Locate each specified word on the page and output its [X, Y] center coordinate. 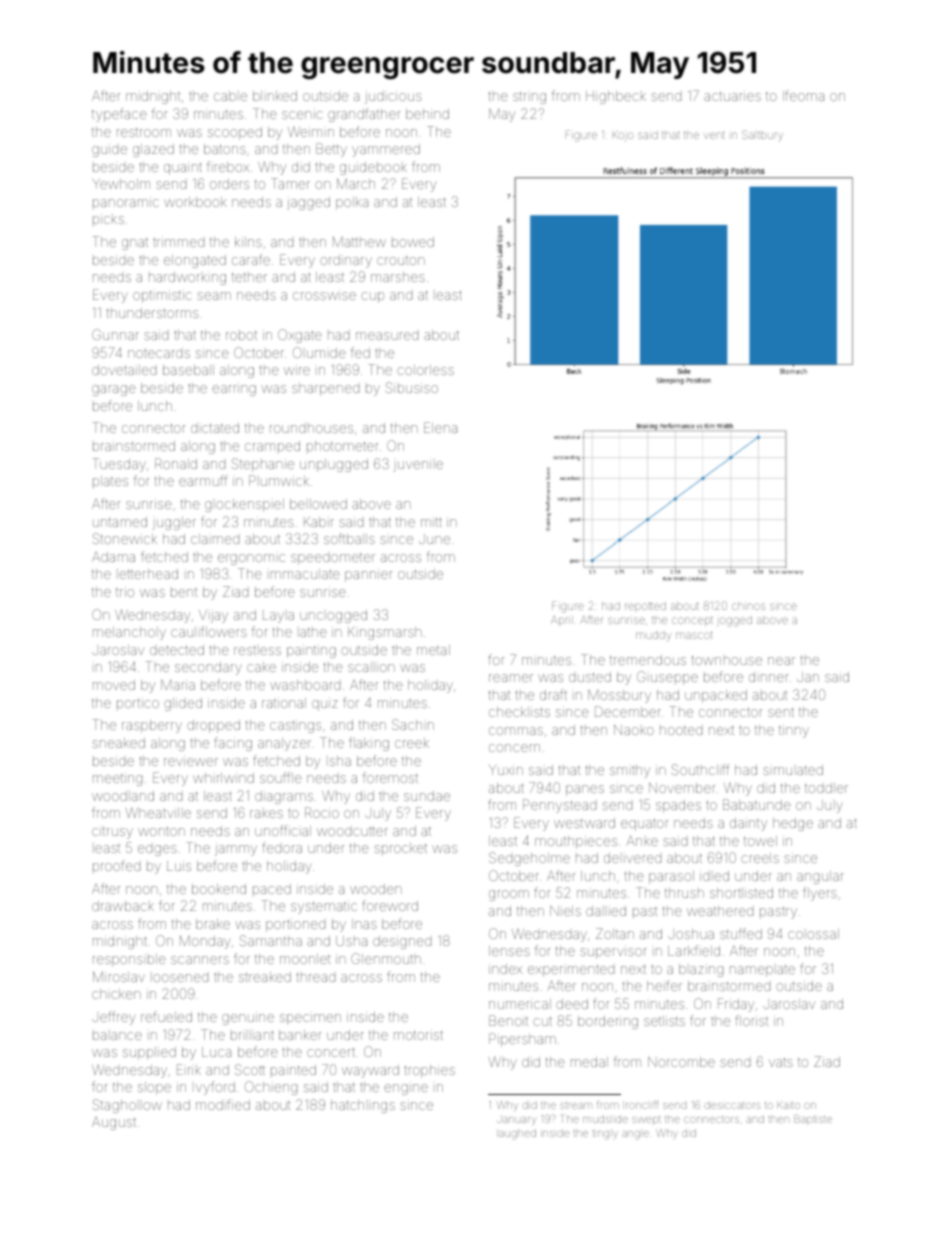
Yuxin [506, 770]
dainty [748, 824]
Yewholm [121, 184]
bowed [413, 242]
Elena [440, 427]
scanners [200, 960]
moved [114, 685]
